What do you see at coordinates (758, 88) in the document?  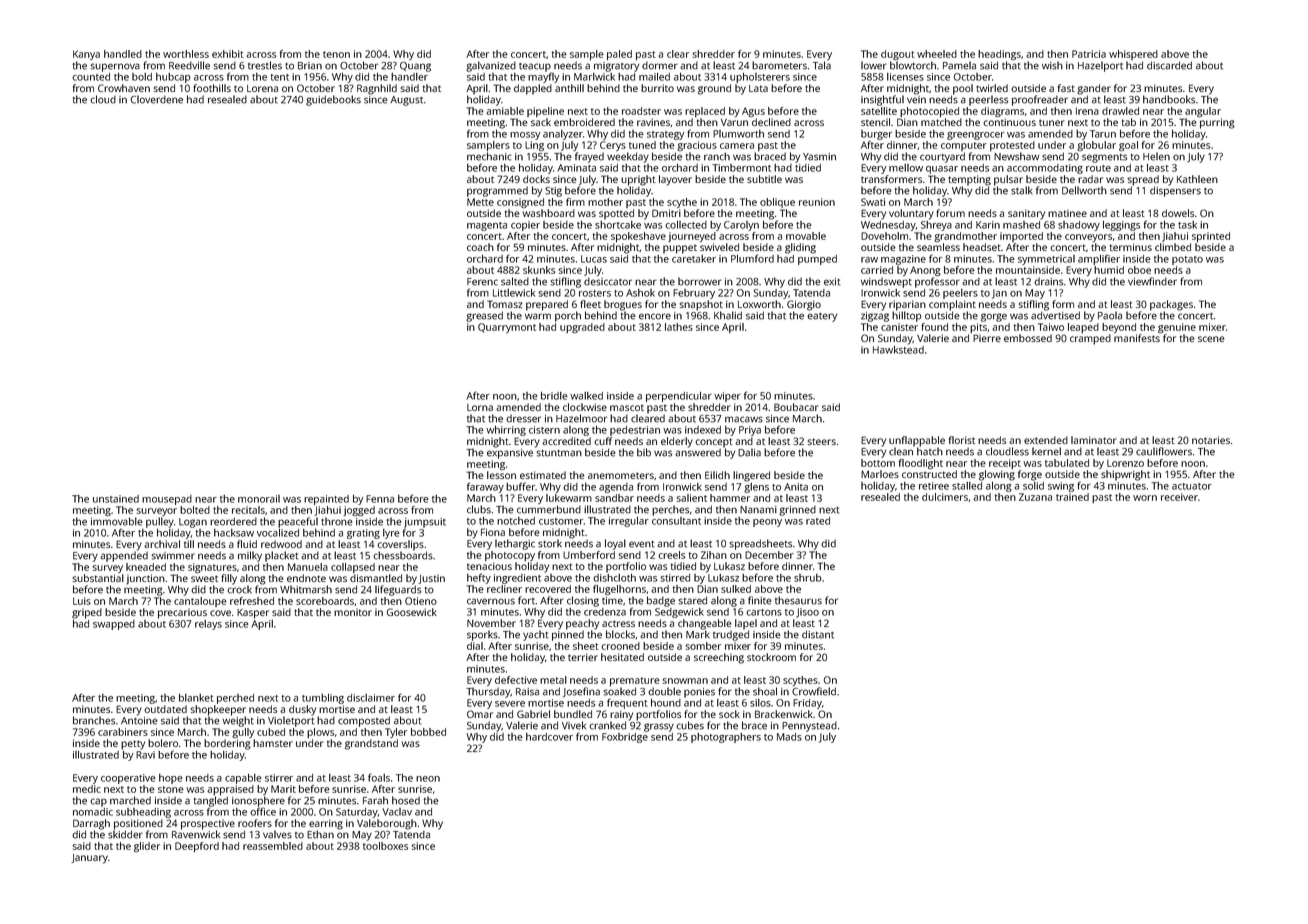 I see `Lata` at bounding box center [758, 88].
